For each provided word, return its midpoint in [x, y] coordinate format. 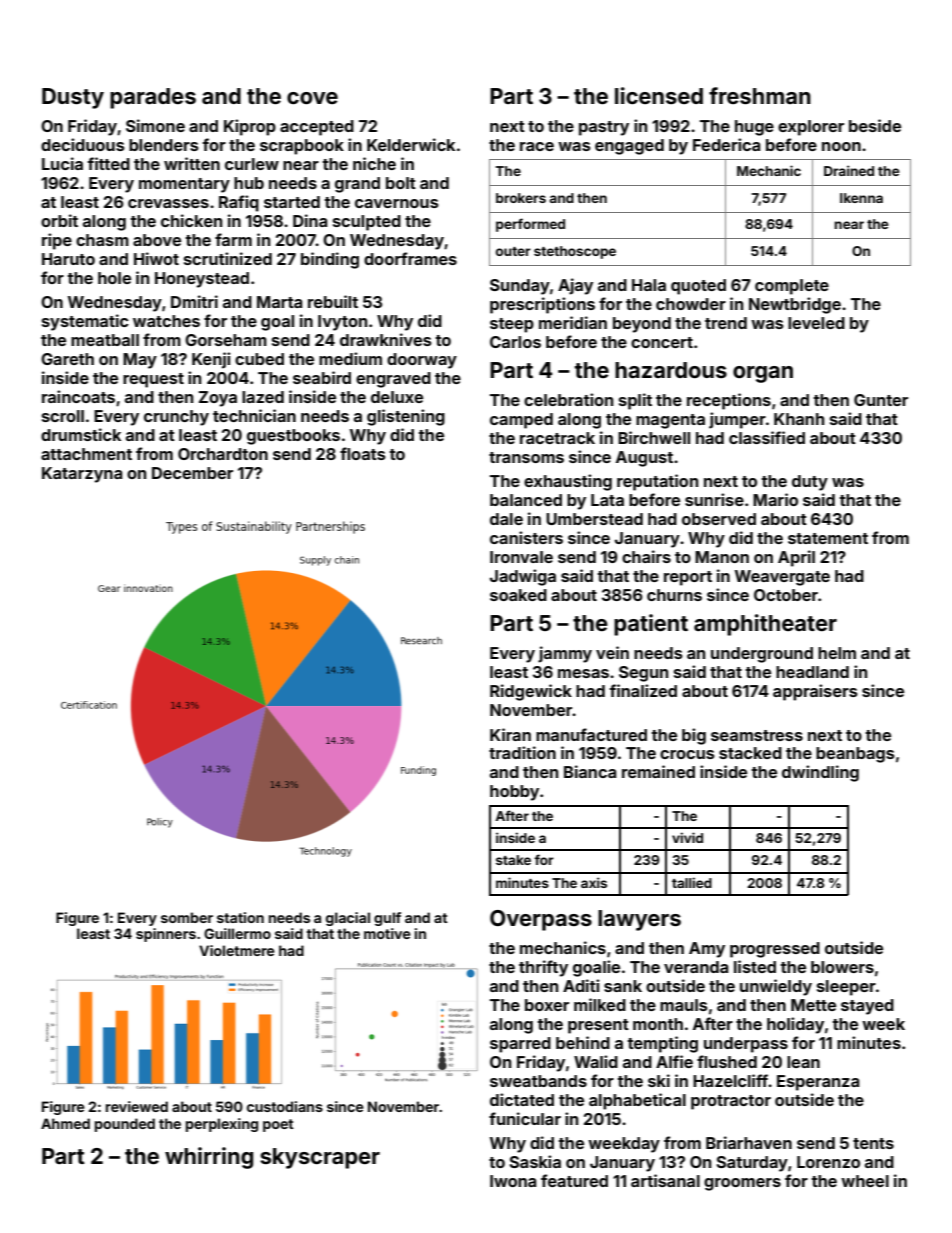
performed [530, 225]
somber [187, 917]
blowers [842, 967]
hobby [514, 793]
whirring [209, 1158]
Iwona [513, 1181]
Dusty [73, 98]
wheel [865, 1181]
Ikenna [861, 198]
